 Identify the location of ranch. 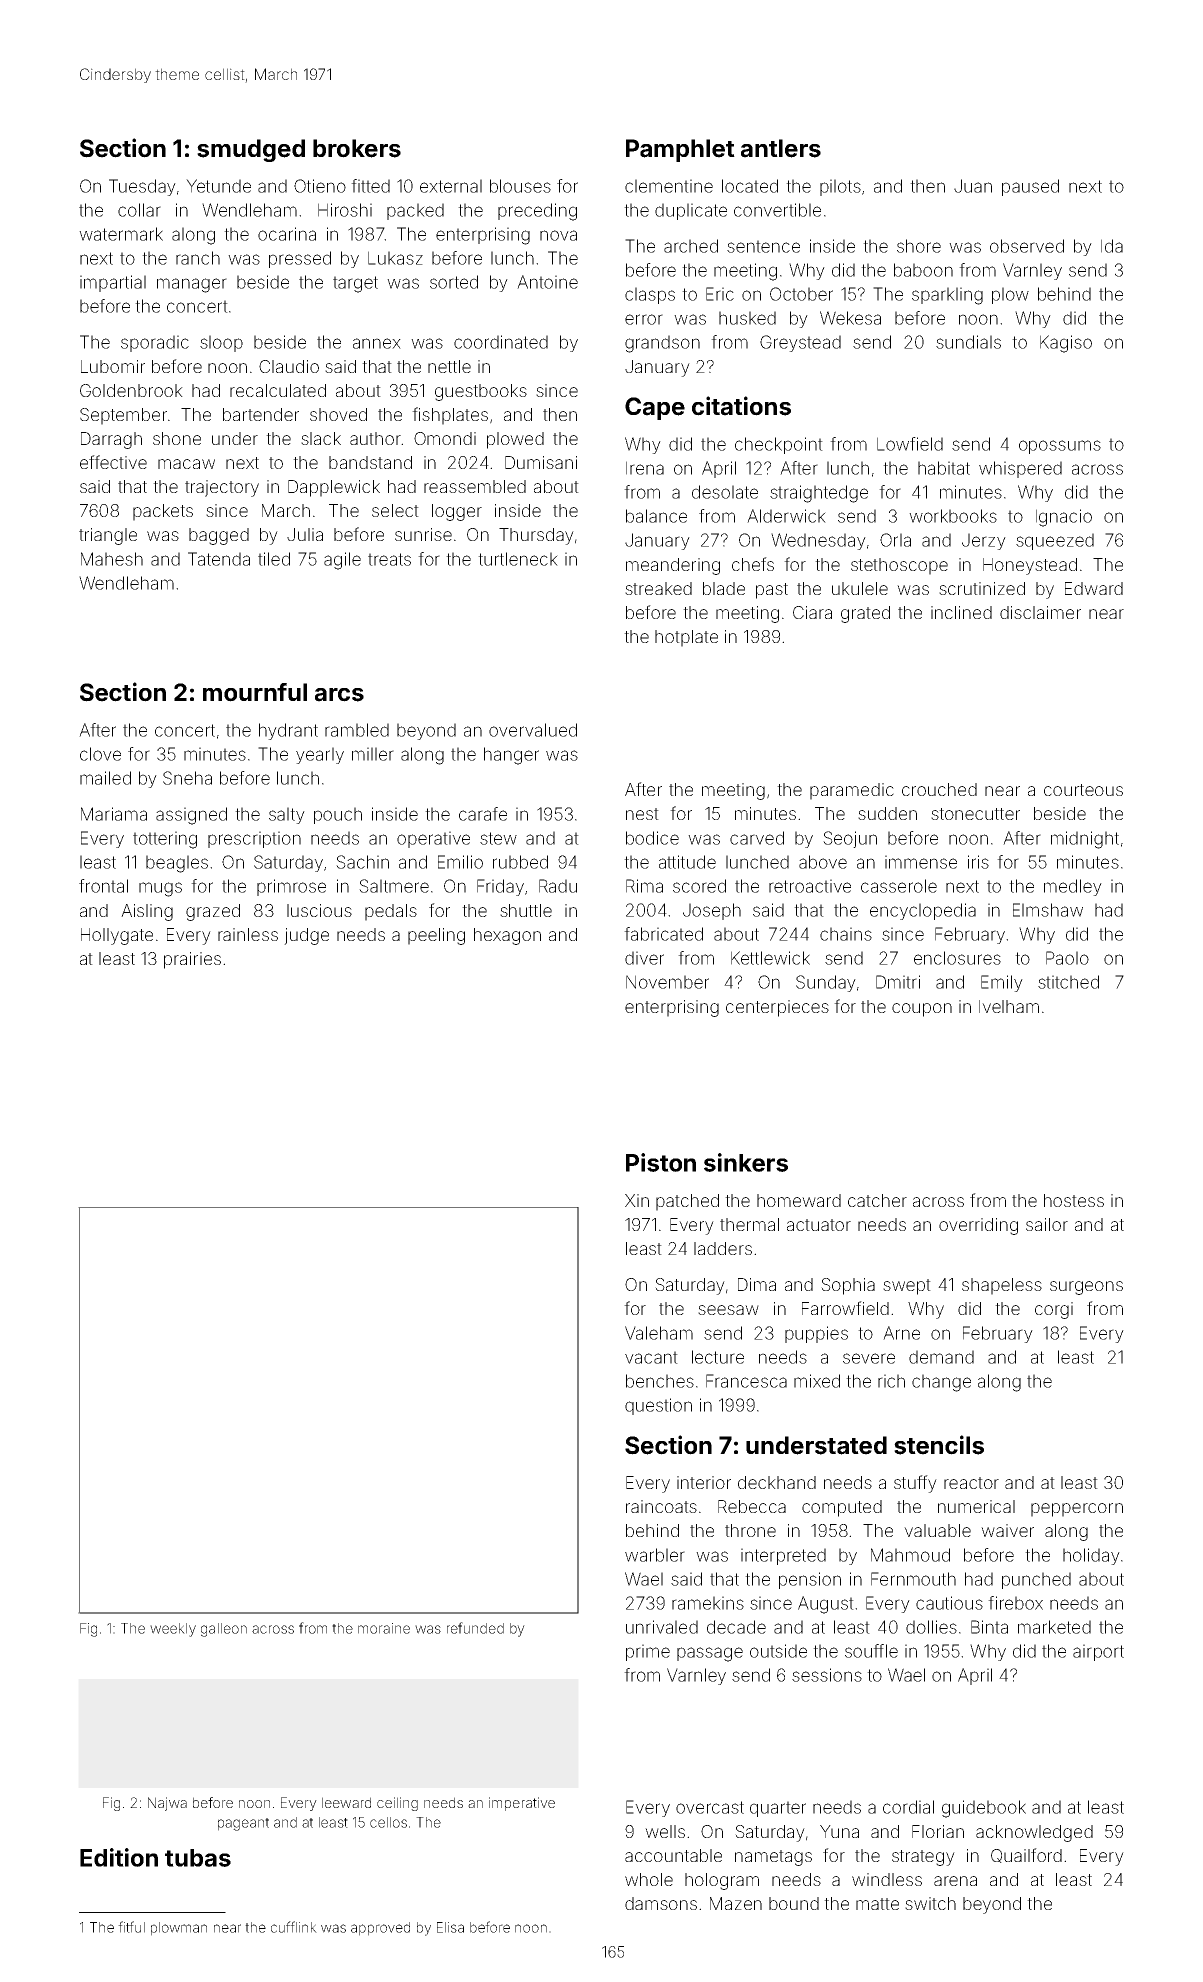
(198, 258).
